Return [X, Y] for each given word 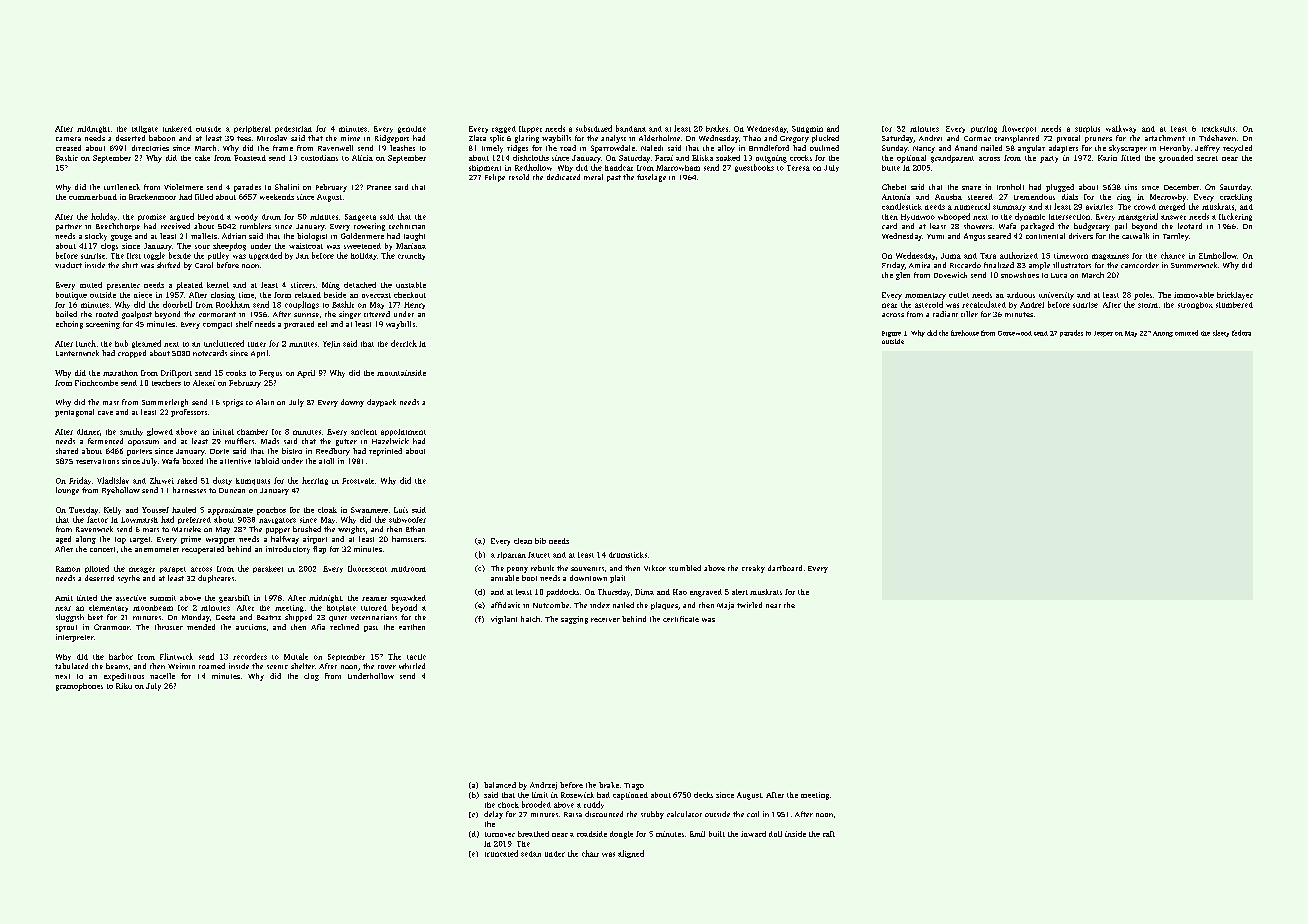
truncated [501, 853]
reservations [97, 461]
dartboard [785, 568]
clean [523, 541]
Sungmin [807, 129]
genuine [412, 129]
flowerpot [1019, 129]
